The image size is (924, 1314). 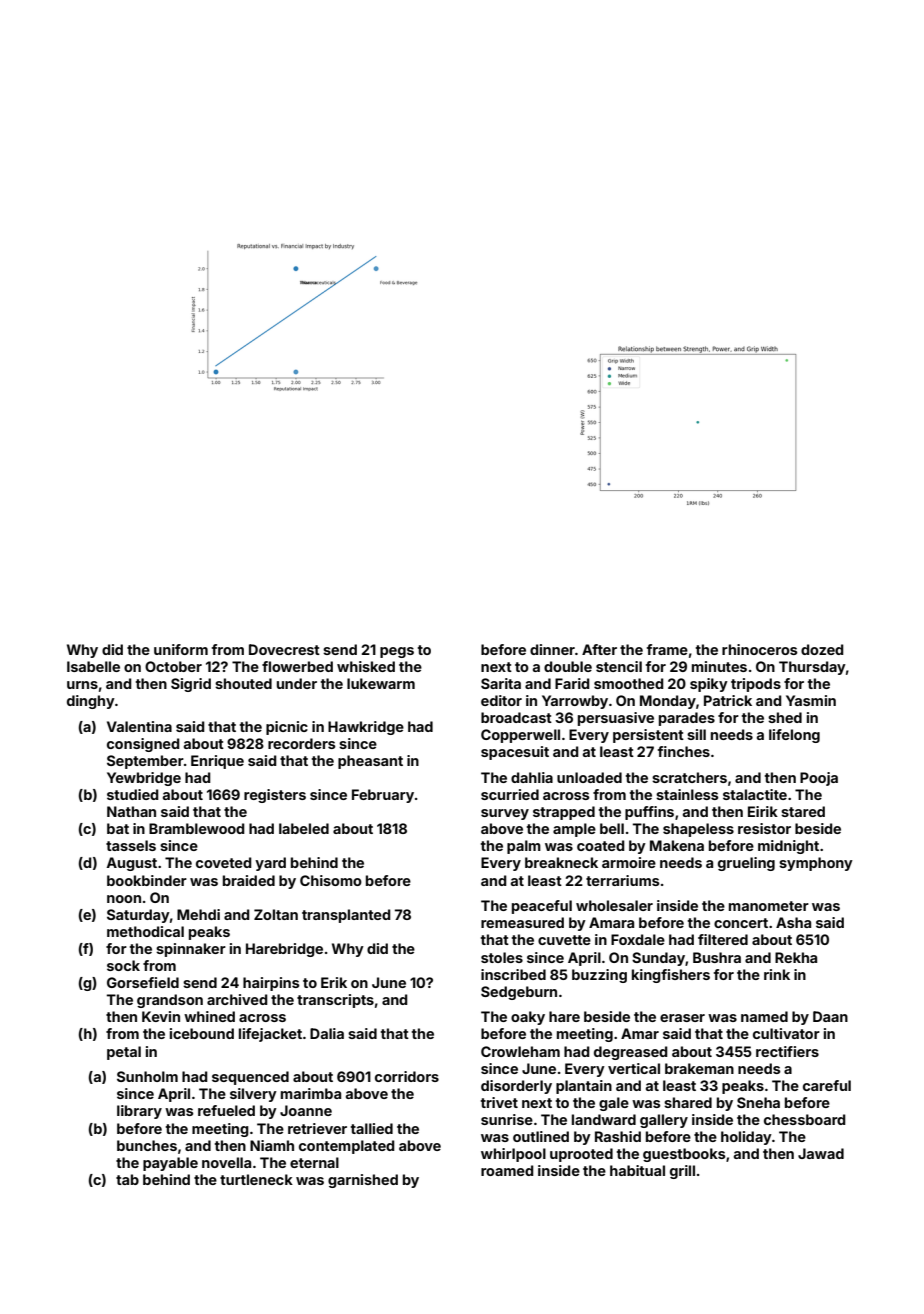 What do you see at coordinates (335, 1001) in the page?
I see `transcripts` at bounding box center [335, 1001].
